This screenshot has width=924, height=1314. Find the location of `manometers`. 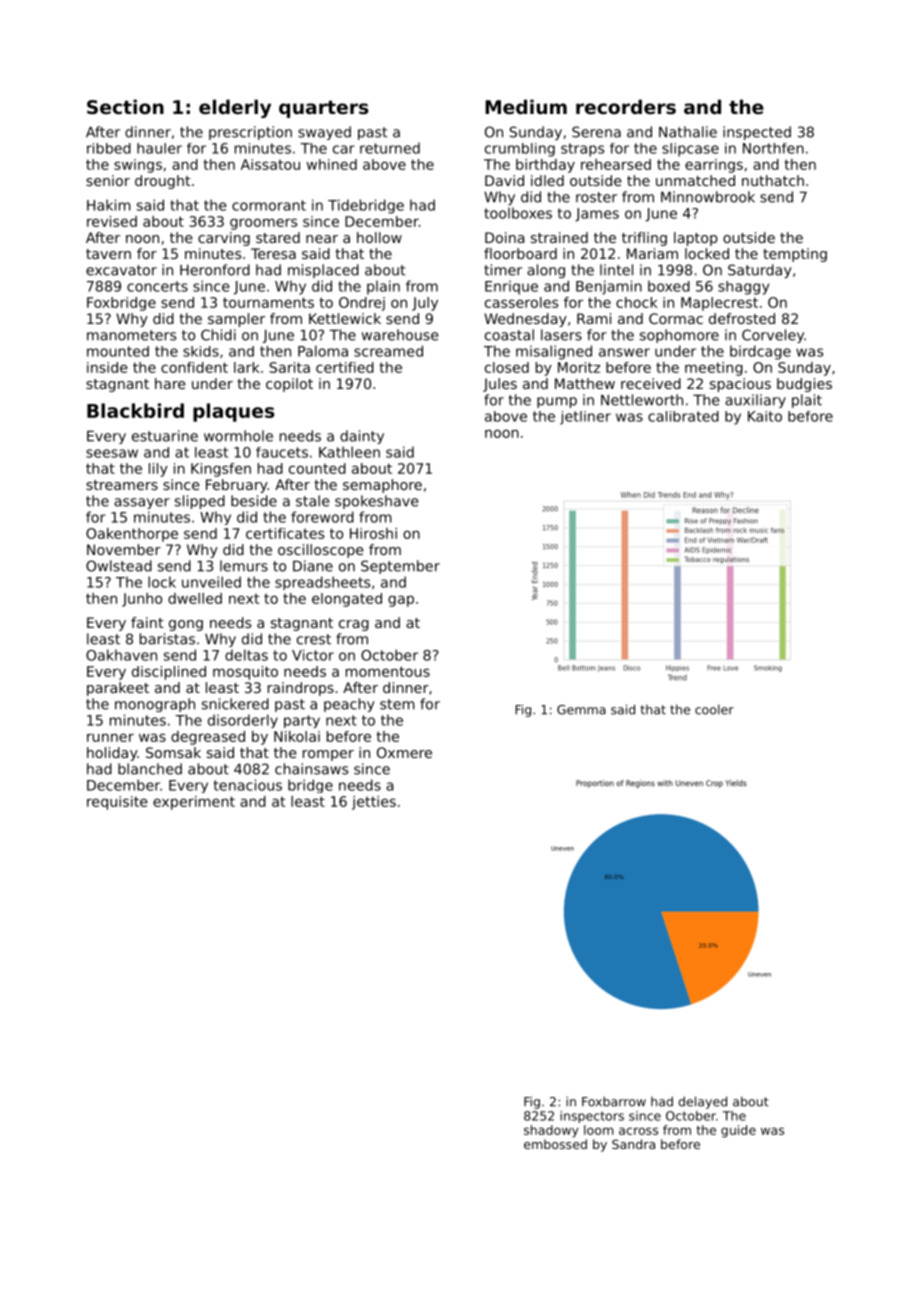

manometers is located at coordinates (131, 335).
